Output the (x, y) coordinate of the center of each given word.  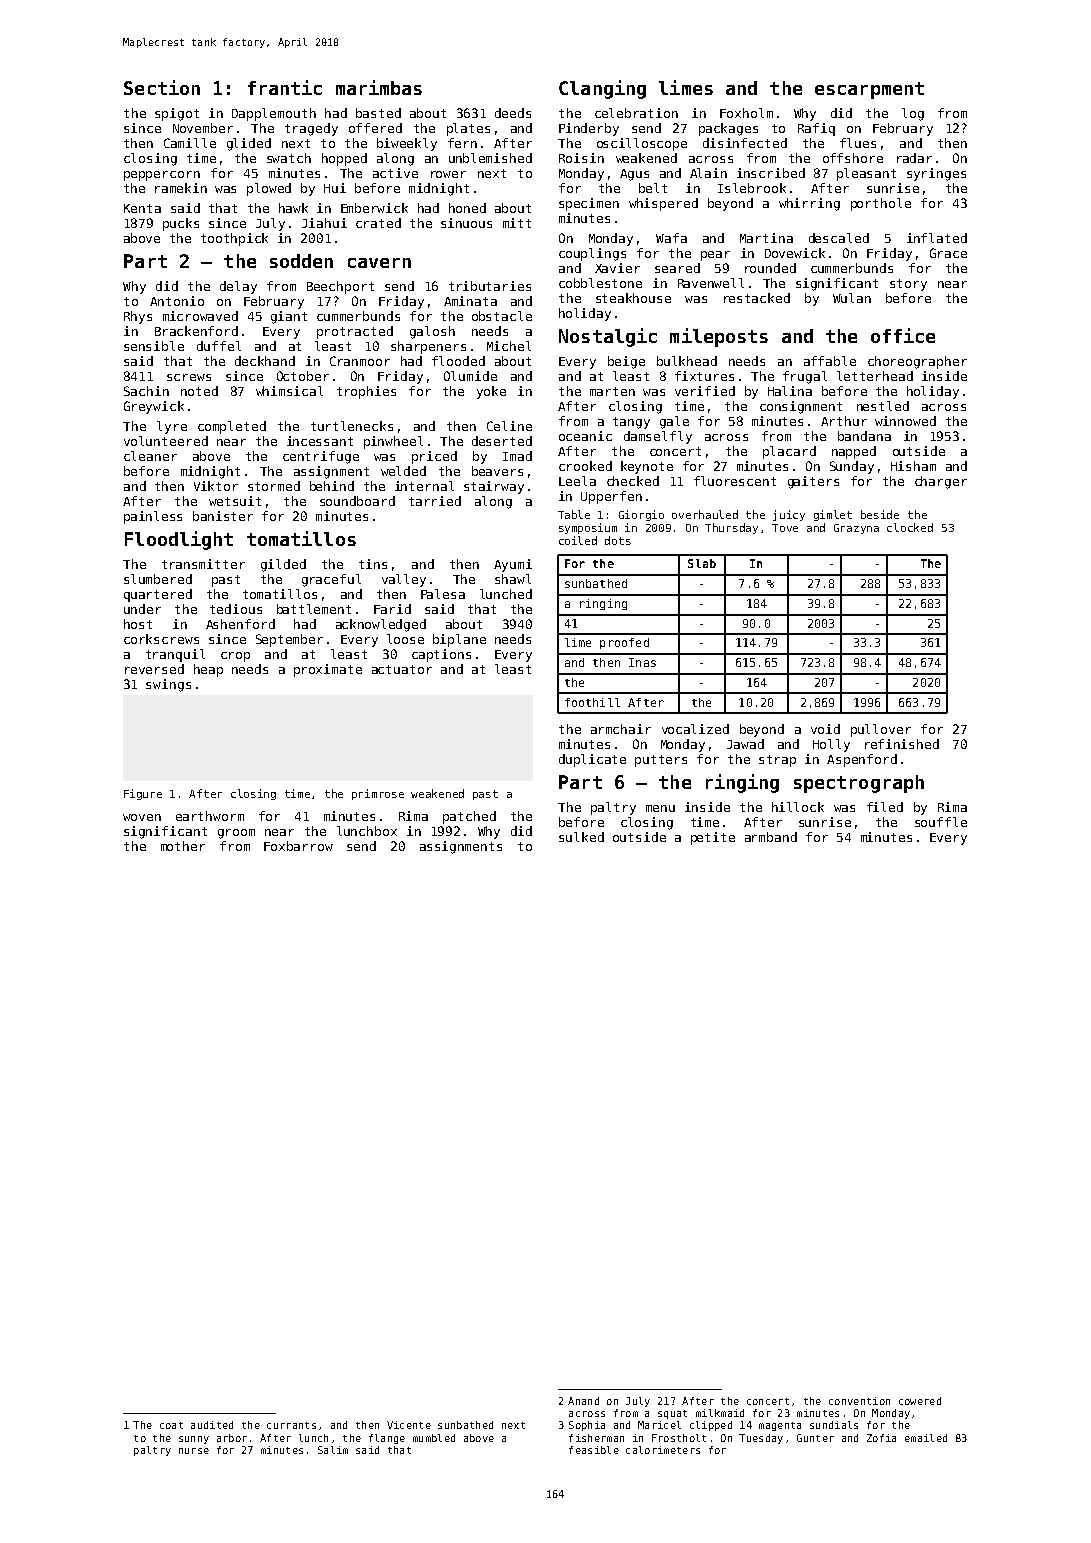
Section (162, 87)
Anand (583, 1401)
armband (771, 837)
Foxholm (746, 113)
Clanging (602, 89)
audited (212, 1425)
